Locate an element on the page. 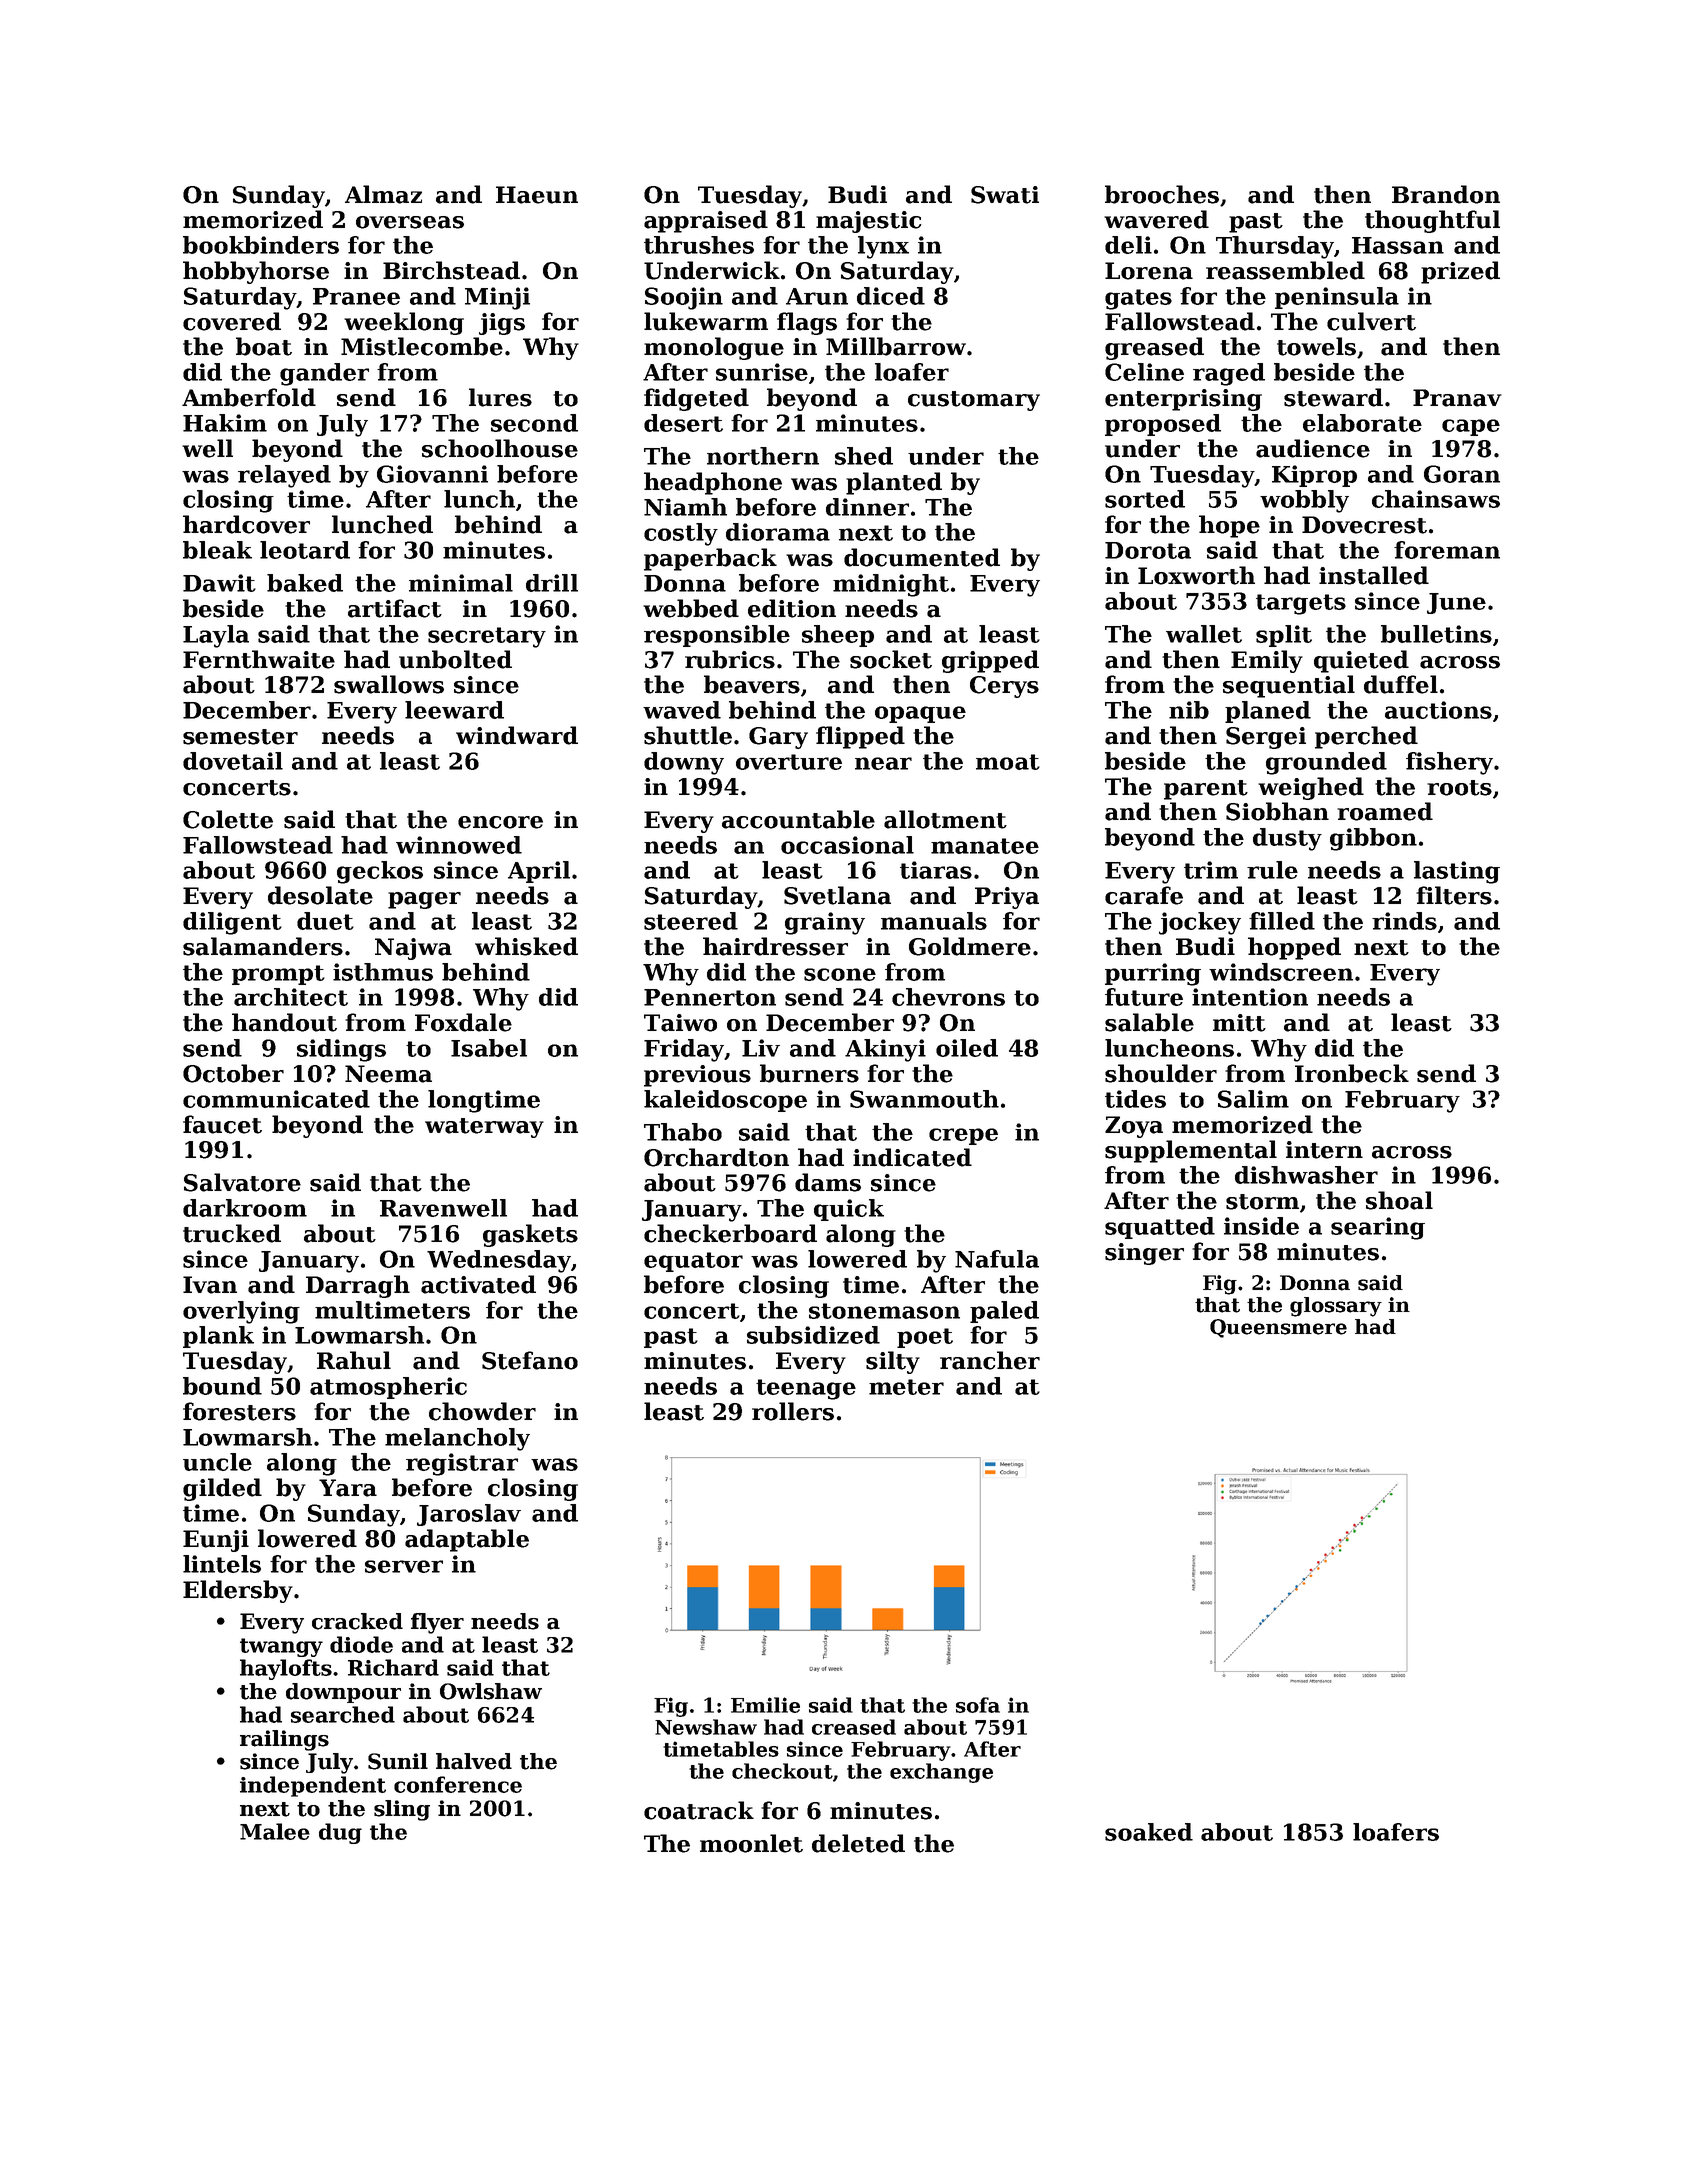 This page has height=2178, width=1683. Pranee is located at coordinates (356, 296).
